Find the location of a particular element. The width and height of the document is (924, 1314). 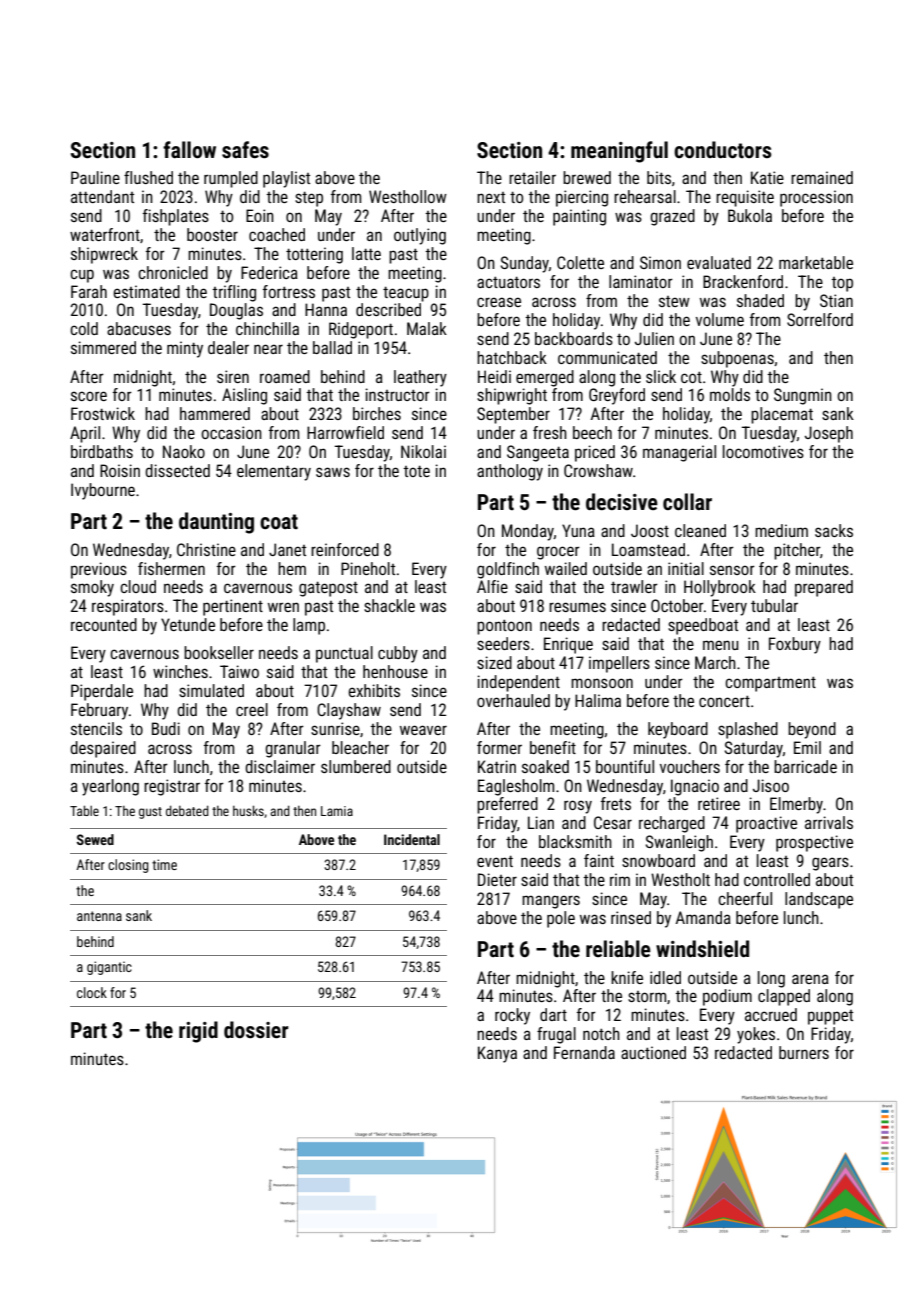

Budi is located at coordinates (166, 728).
